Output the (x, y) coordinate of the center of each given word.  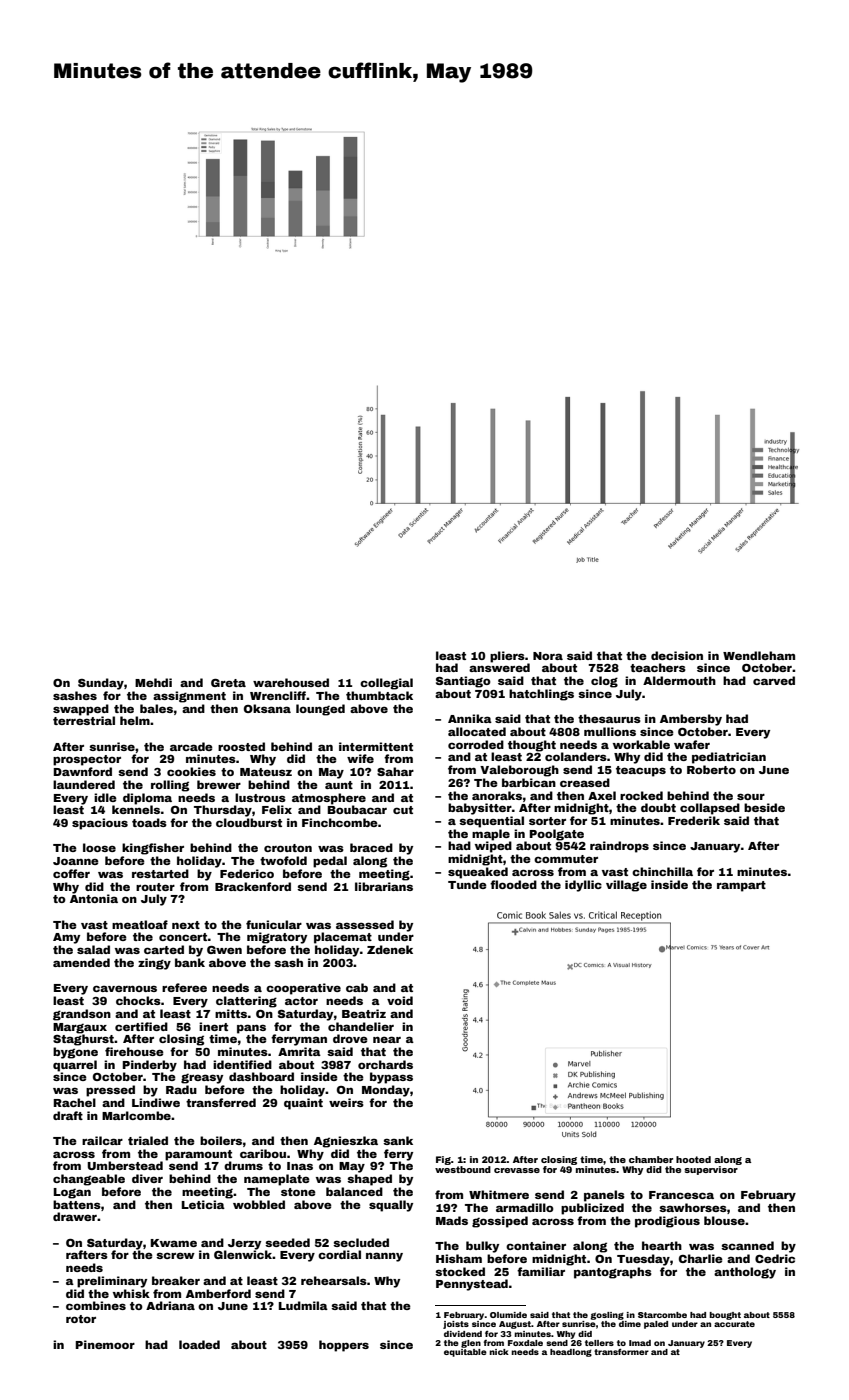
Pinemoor (105, 1344)
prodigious (667, 1222)
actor (301, 1001)
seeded (287, 1242)
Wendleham (759, 655)
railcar (102, 1140)
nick (499, 1352)
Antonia (94, 898)
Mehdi (153, 682)
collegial (386, 684)
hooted (693, 1159)
